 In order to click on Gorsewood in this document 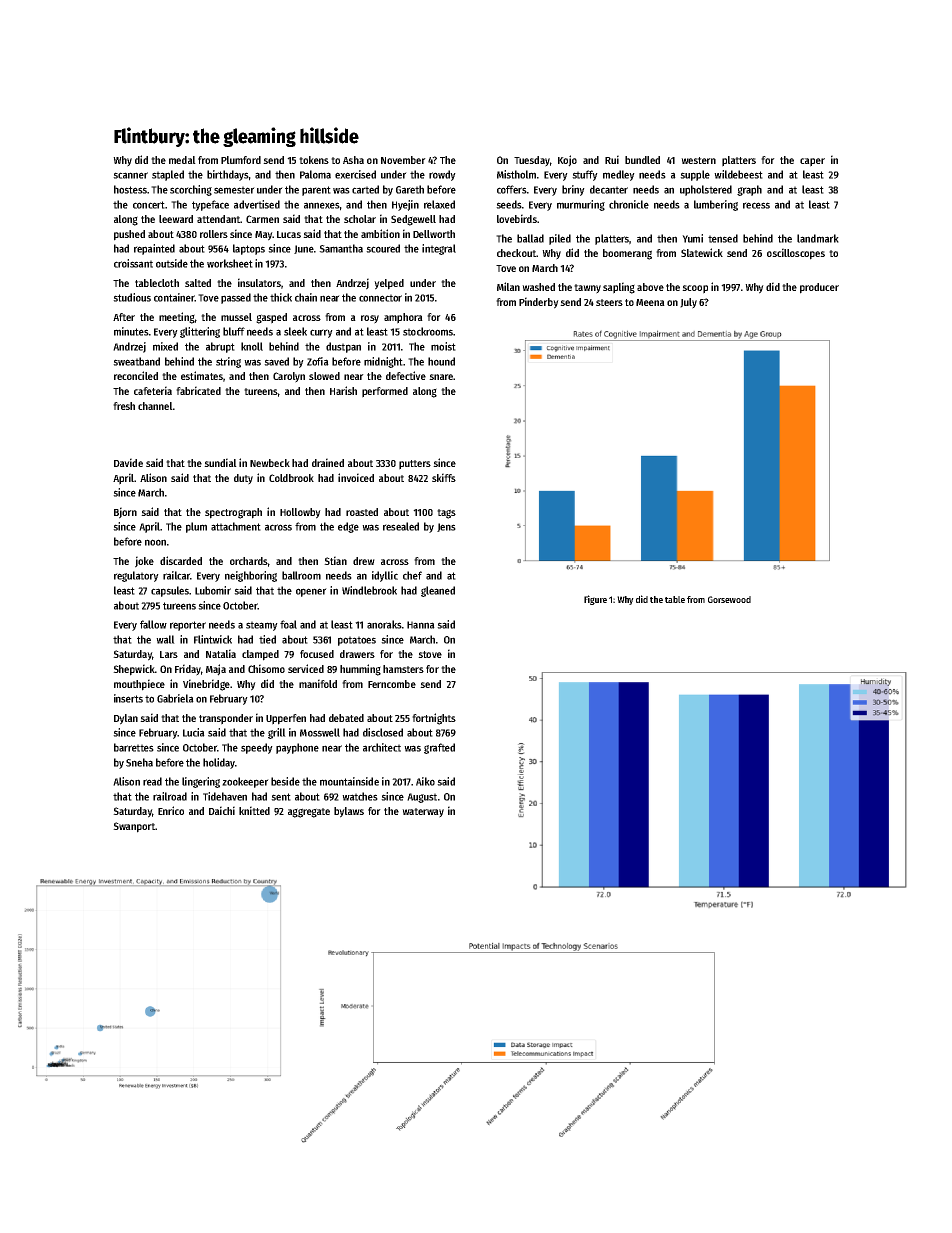, I will do `click(729, 599)`.
